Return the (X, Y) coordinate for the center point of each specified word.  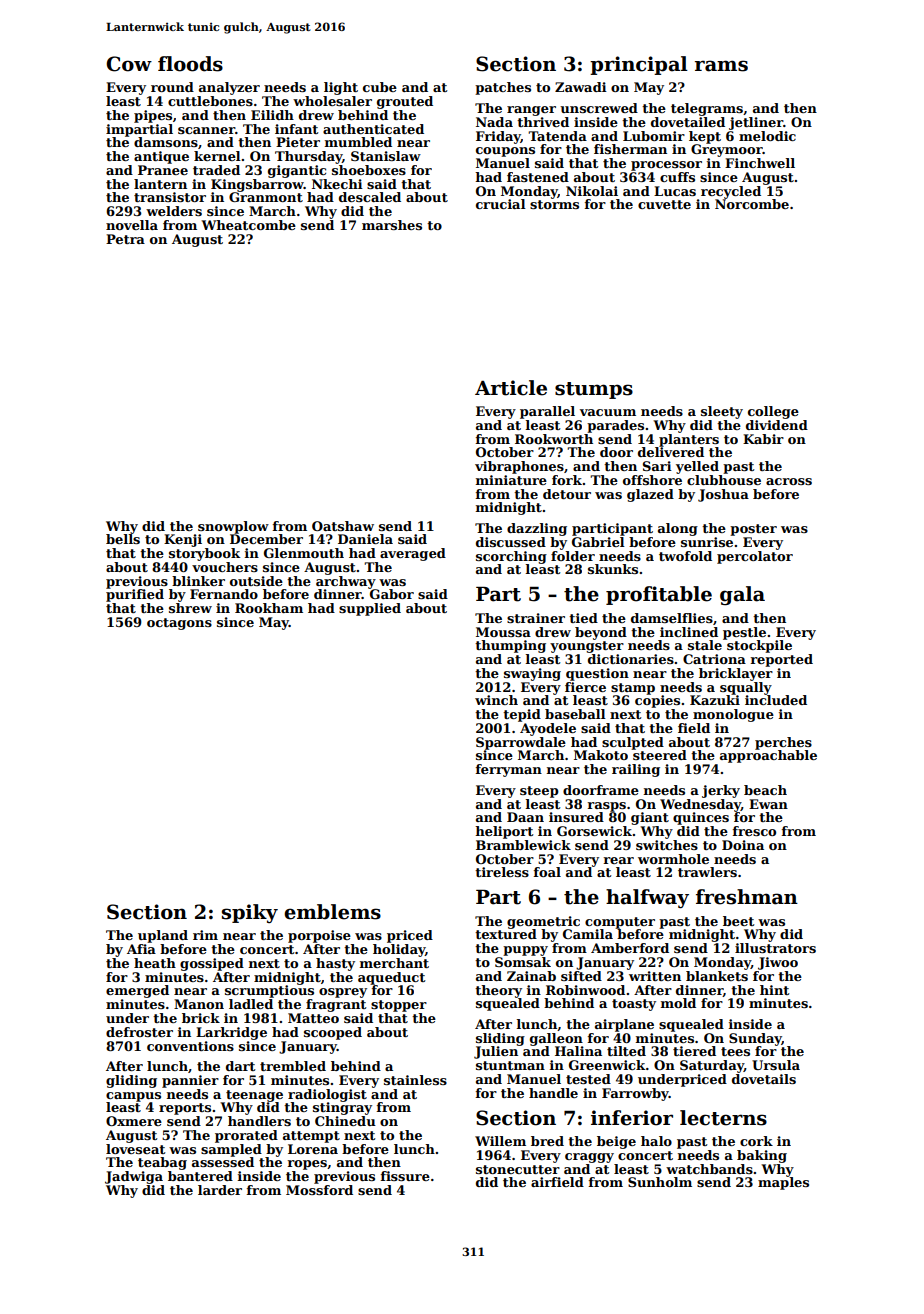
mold (678, 1003)
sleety (722, 412)
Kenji (183, 540)
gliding (131, 1081)
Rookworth (554, 439)
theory (498, 991)
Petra (125, 239)
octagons (179, 624)
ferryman (509, 770)
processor (666, 166)
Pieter (298, 142)
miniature (511, 480)
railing (636, 770)
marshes (392, 225)
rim (205, 935)
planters (689, 440)
